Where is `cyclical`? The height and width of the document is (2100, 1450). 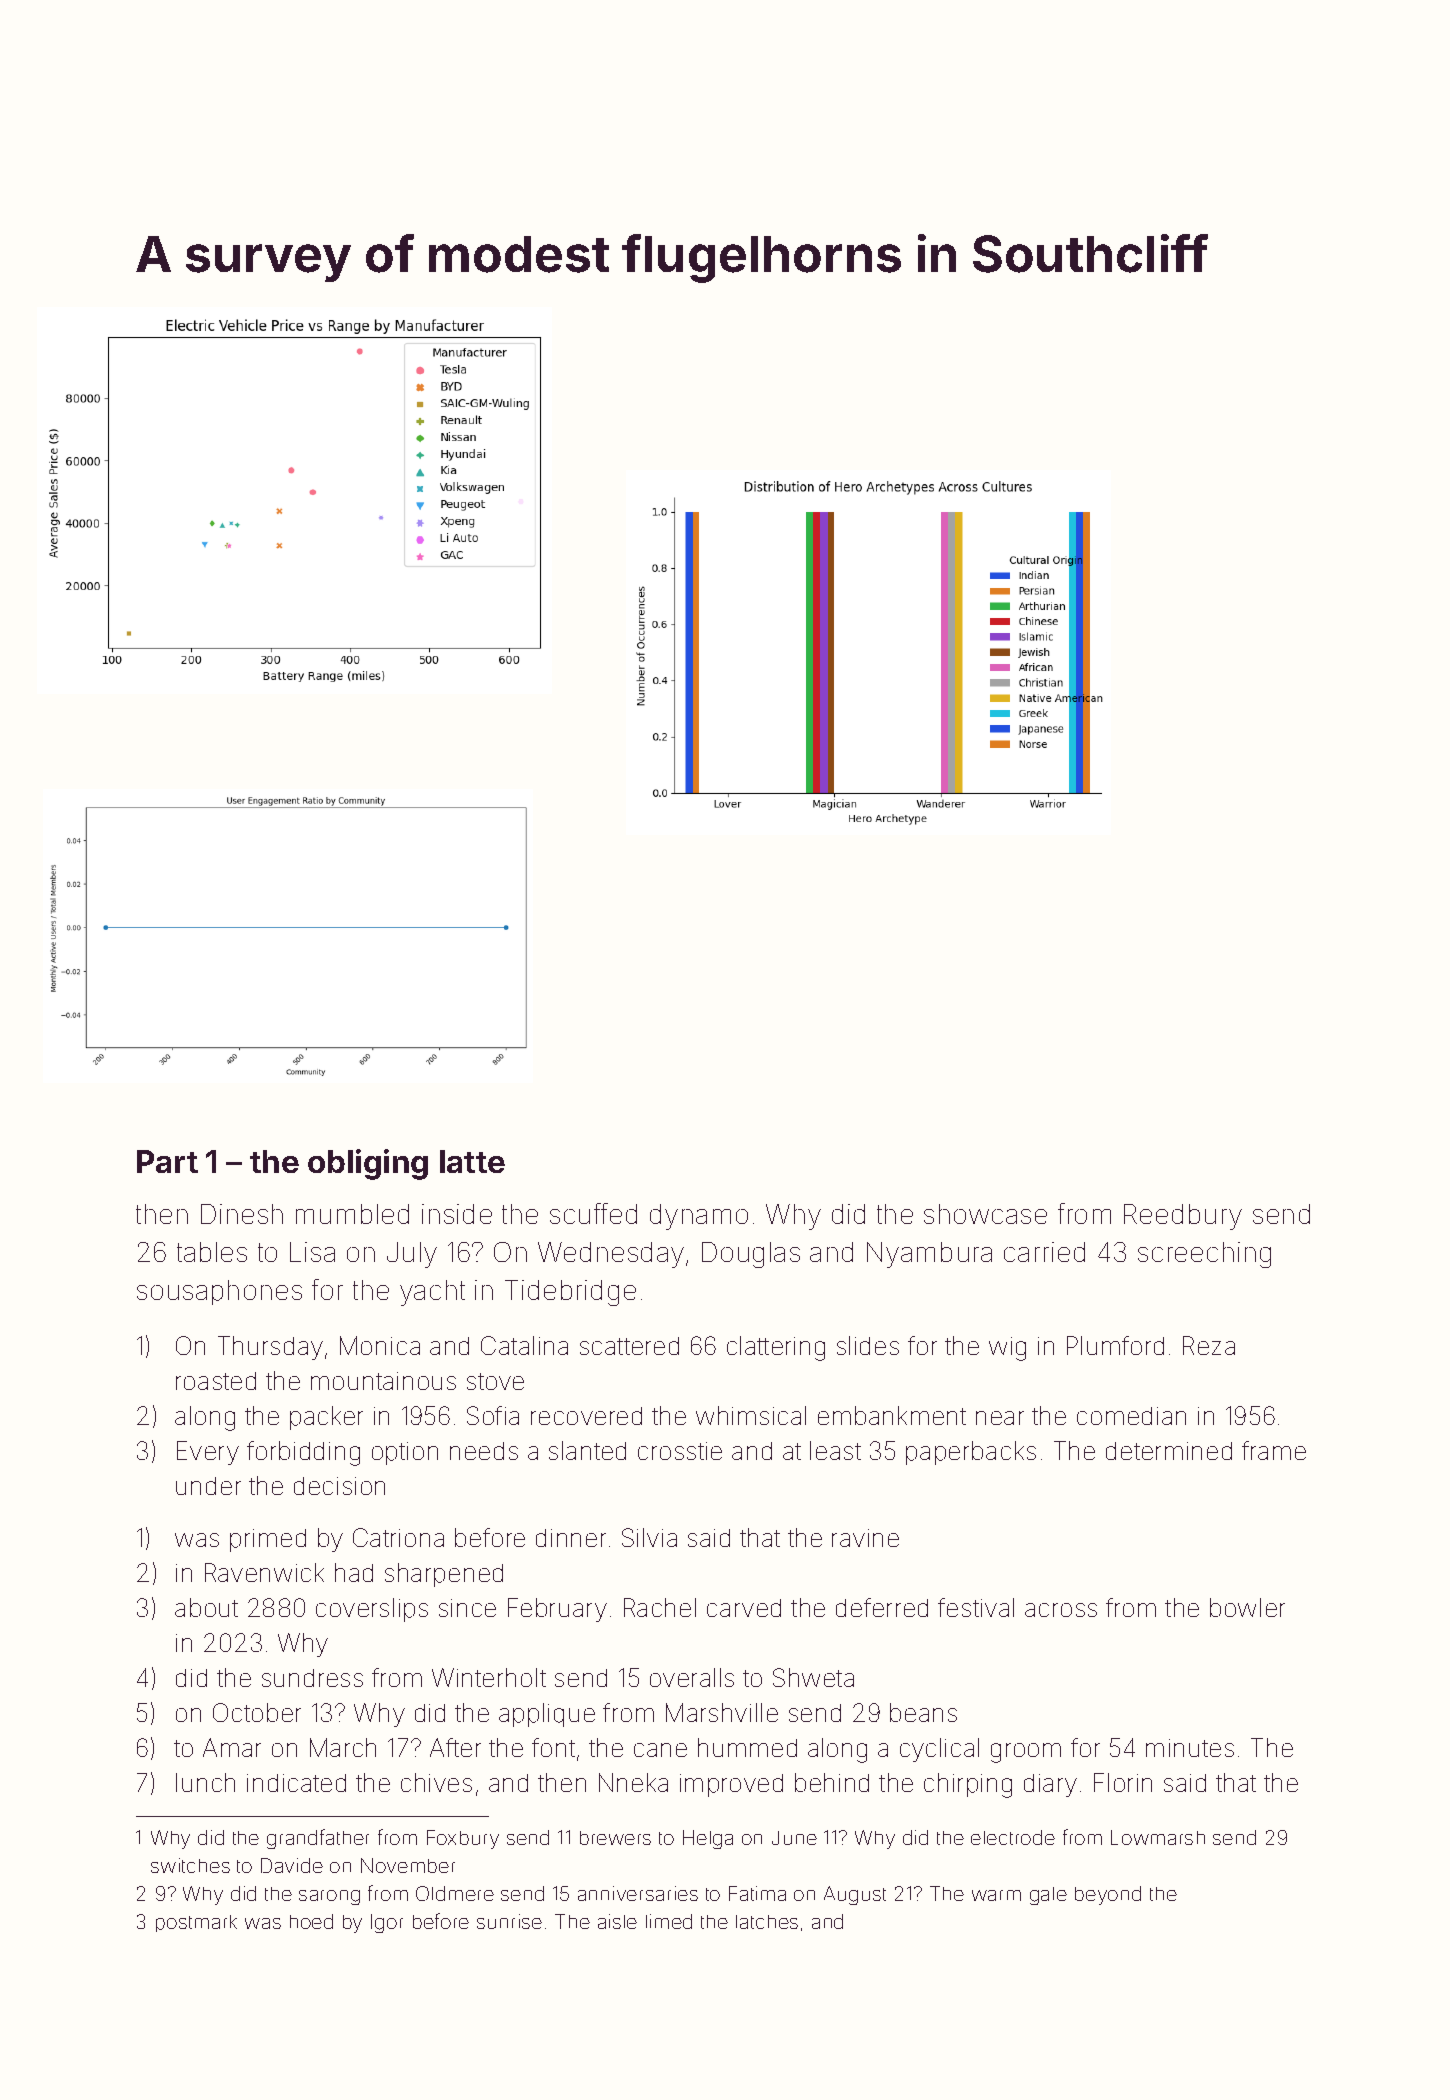
cyclical is located at coordinates (939, 1750).
